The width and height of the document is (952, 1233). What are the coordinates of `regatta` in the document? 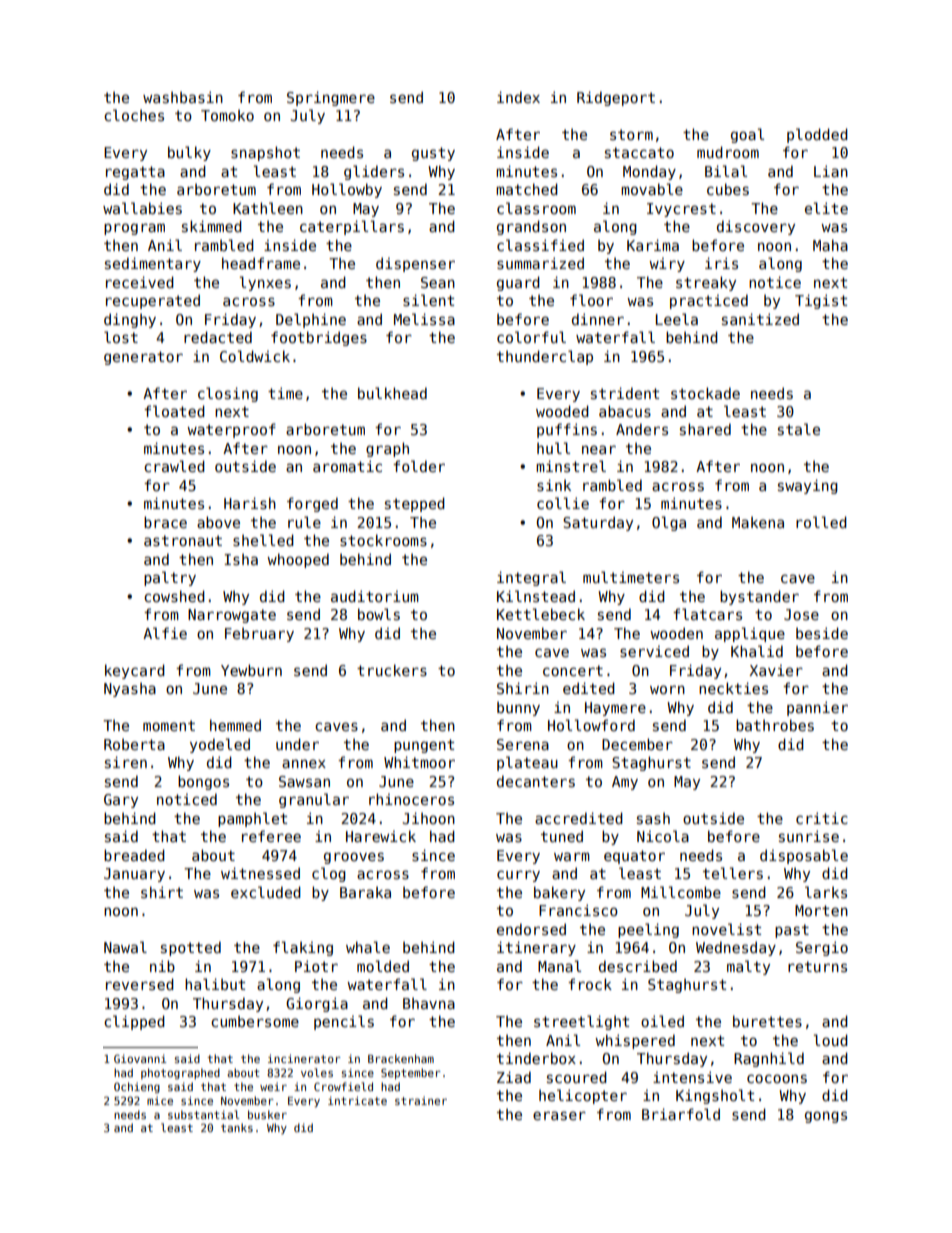 It's located at (135, 173).
